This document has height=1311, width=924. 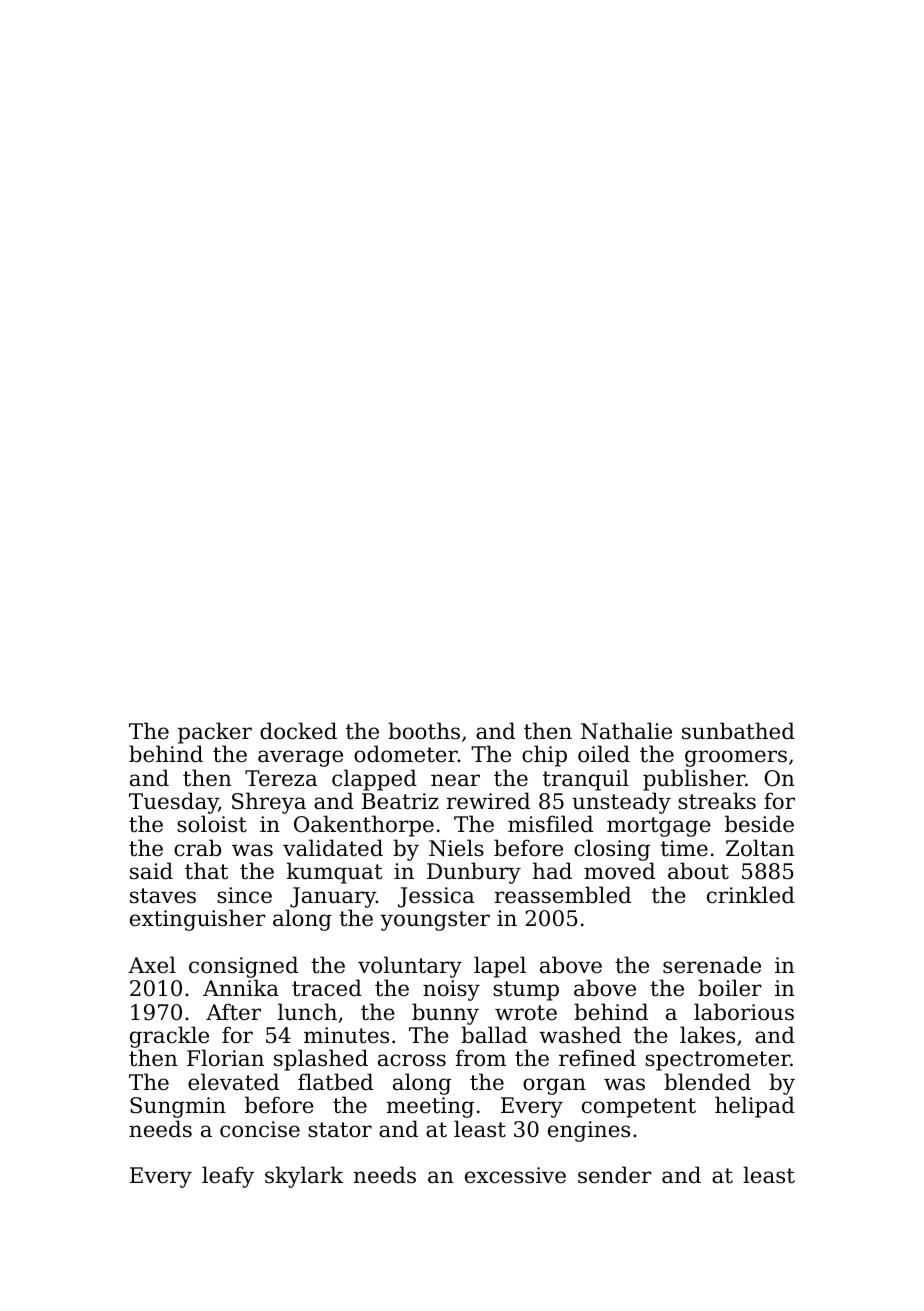 What do you see at coordinates (526, 991) in the document?
I see `stump` at bounding box center [526, 991].
